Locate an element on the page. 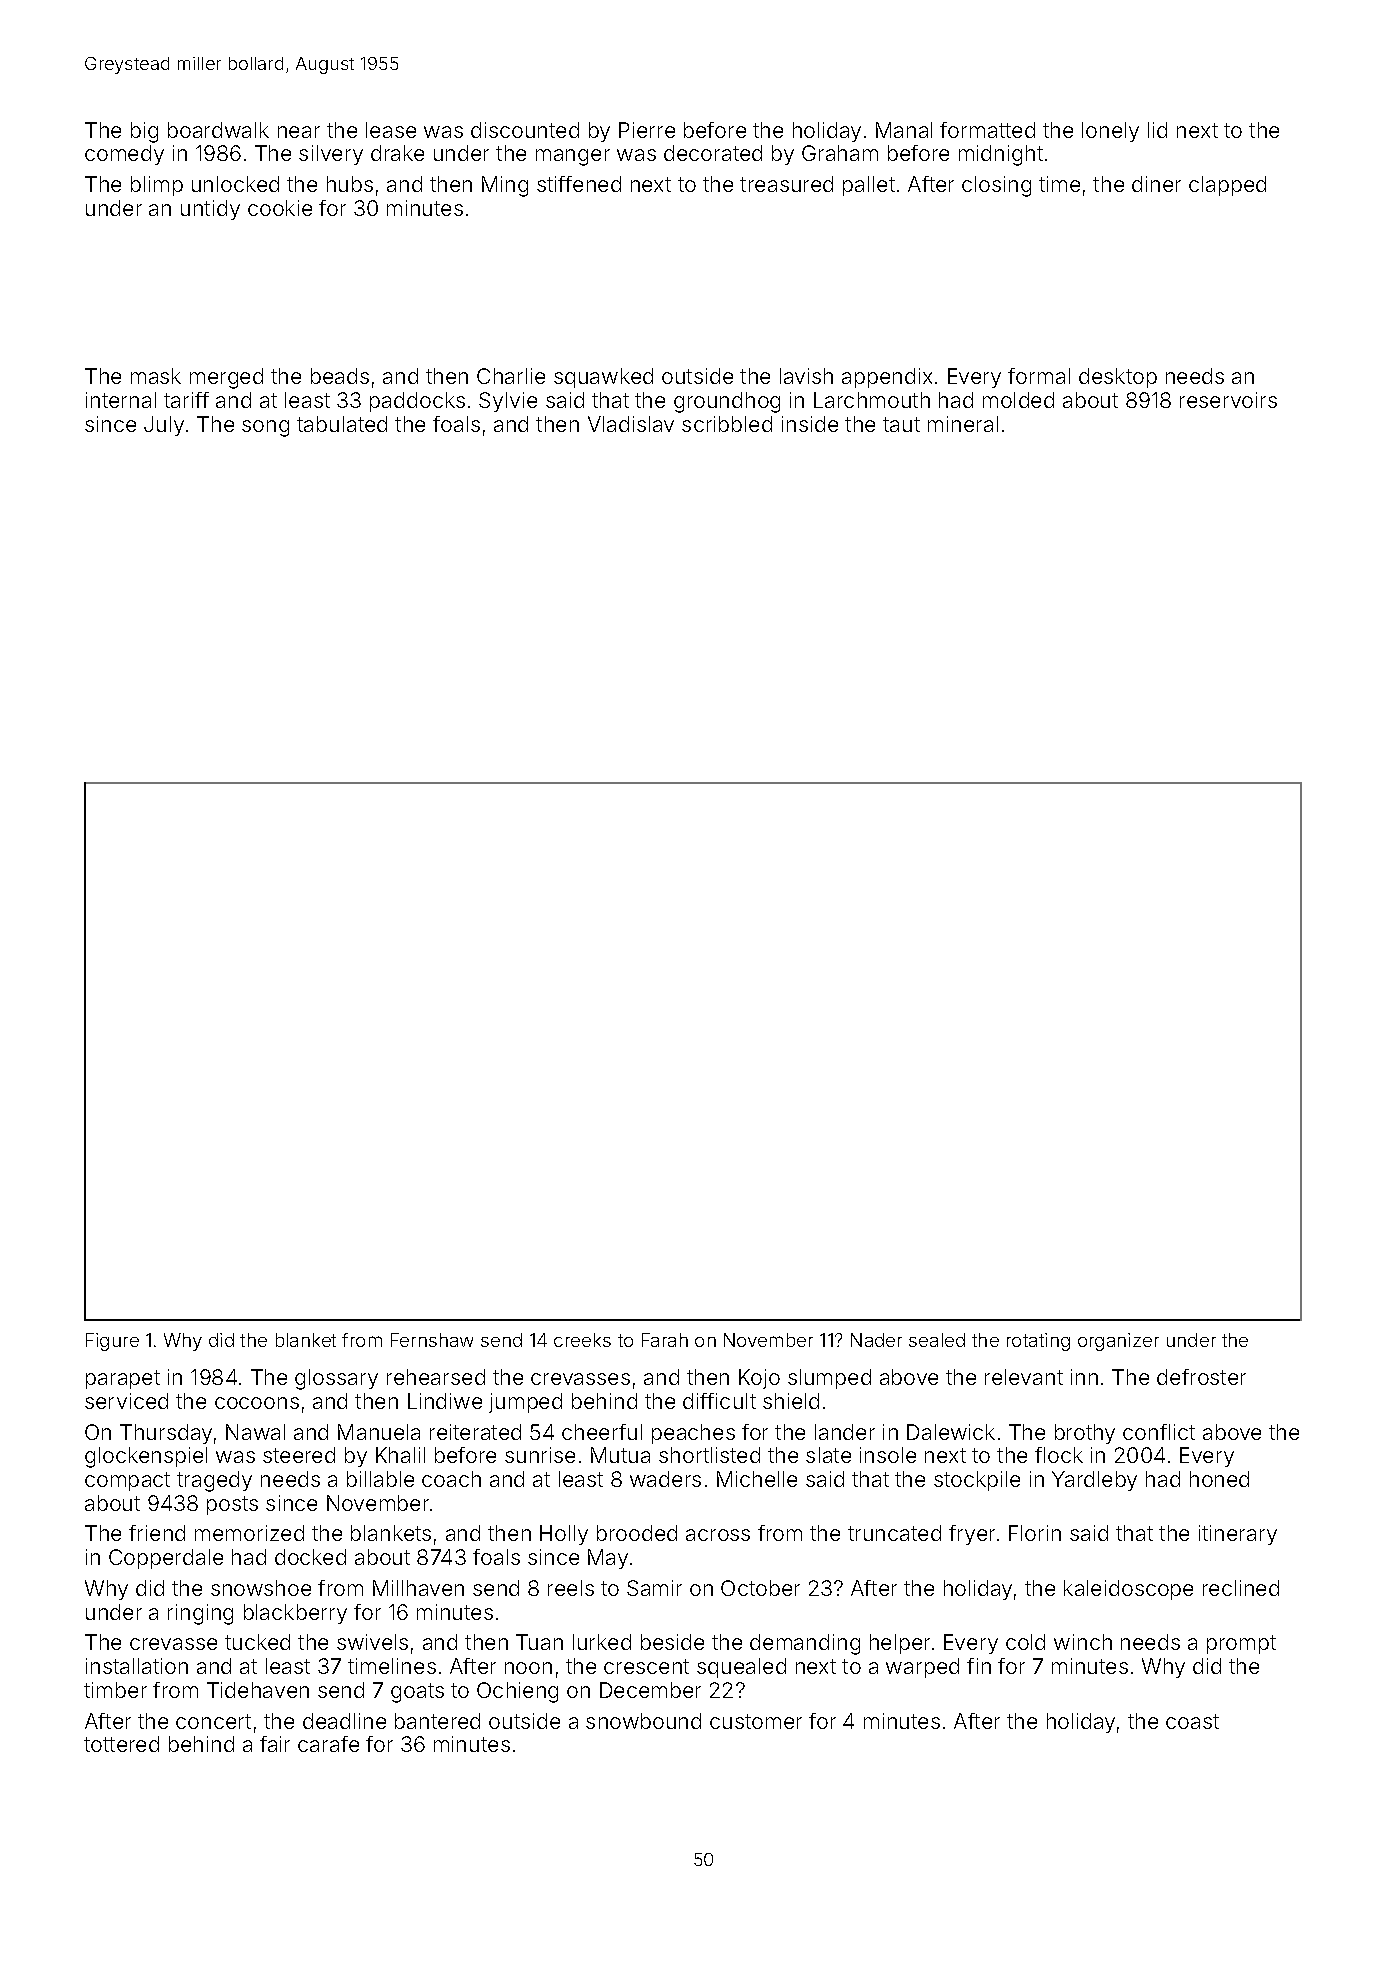 The width and height of the document is (1386, 1969). Vladislav is located at coordinates (631, 424).
